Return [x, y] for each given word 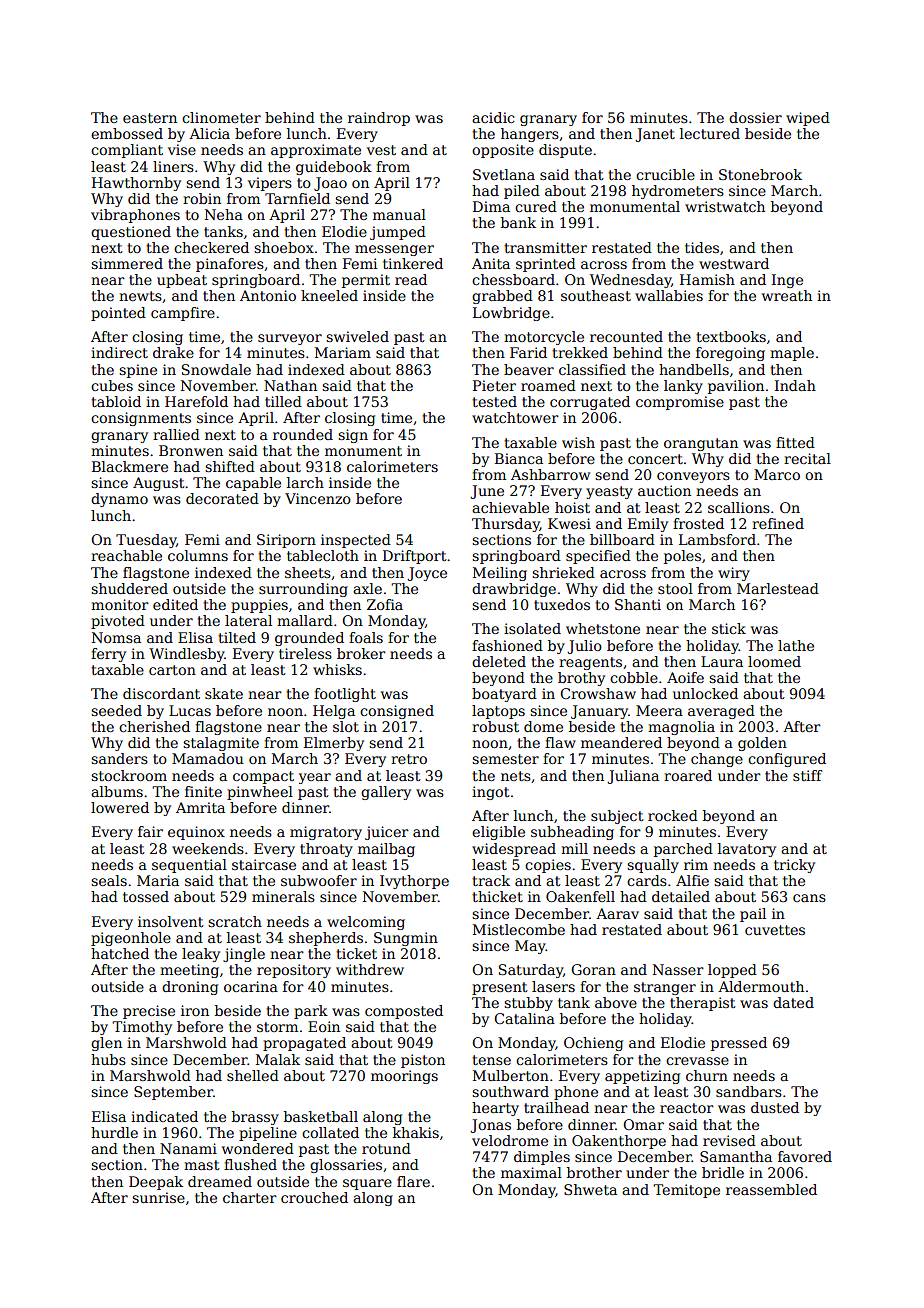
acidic [493, 117]
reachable [126, 555]
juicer [387, 833]
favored [805, 1156]
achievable [510, 507]
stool [675, 588]
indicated [164, 1116]
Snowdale [216, 369]
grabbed [502, 297]
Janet [655, 135]
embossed [127, 133]
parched [683, 850]
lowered [120, 807]
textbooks [731, 336]
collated [330, 1132]
